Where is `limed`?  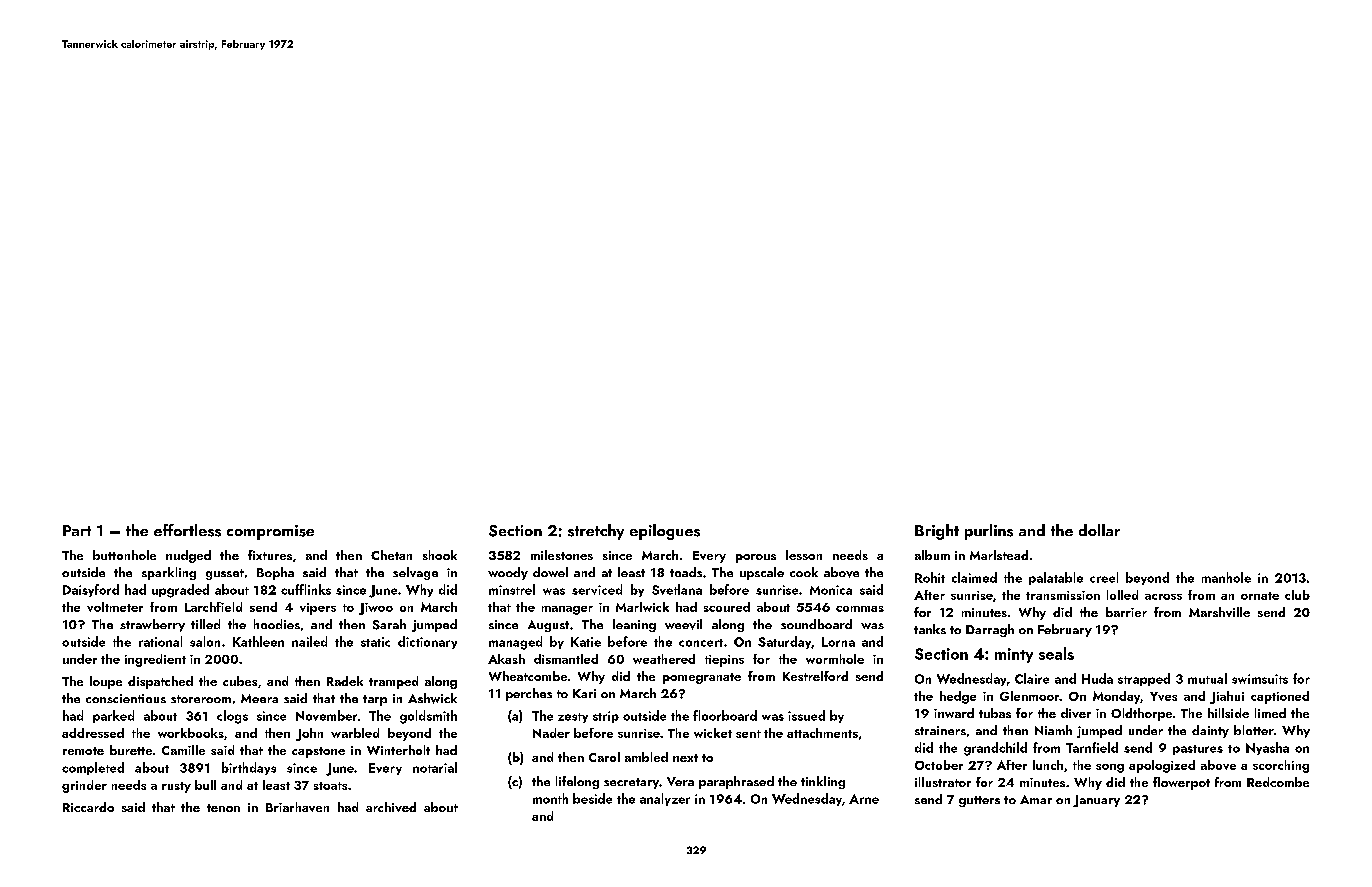 limed is located at coordinates (1270, 713).
